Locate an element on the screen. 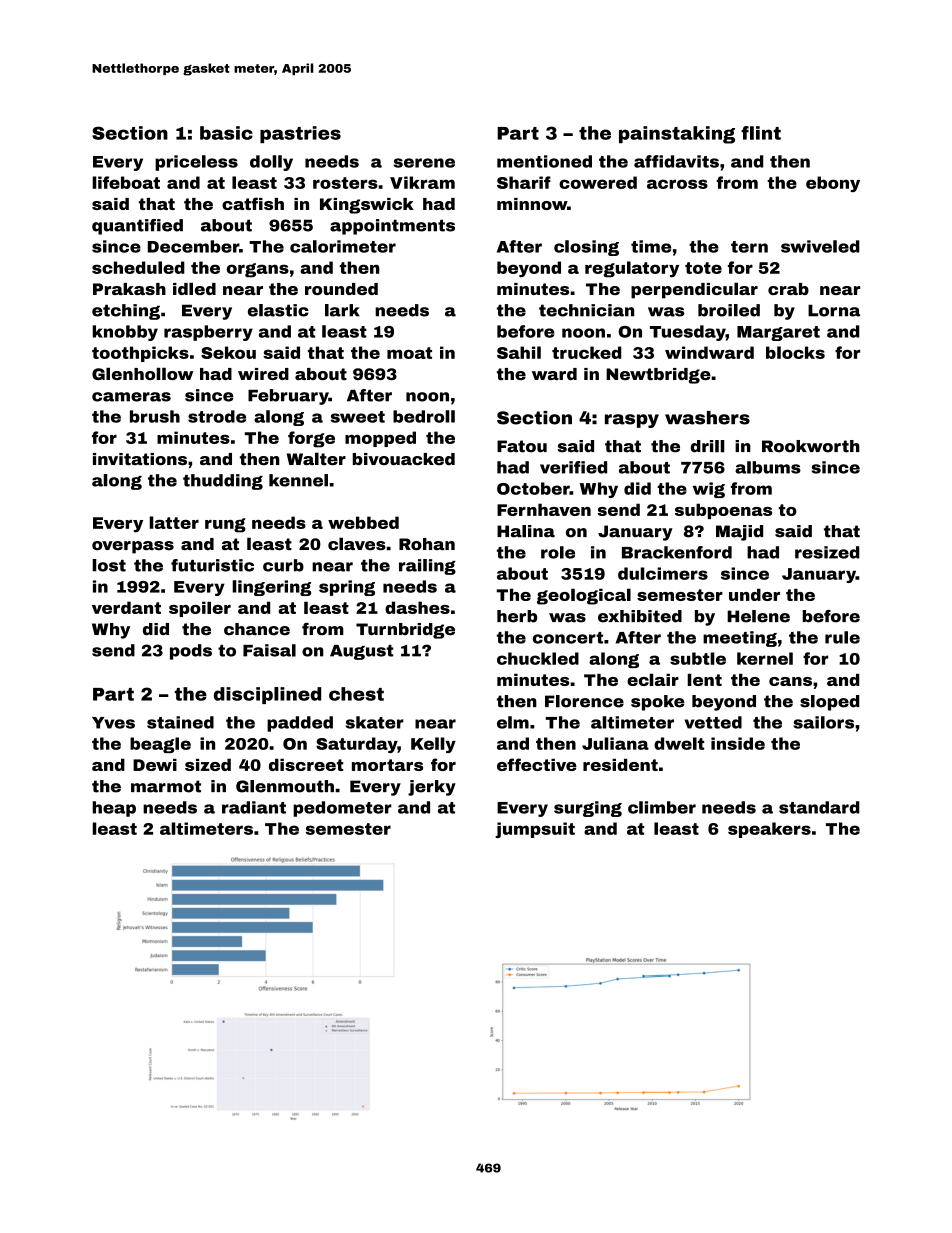 The image size is (952, 1233). serene is located at coordinates (424, 163).
